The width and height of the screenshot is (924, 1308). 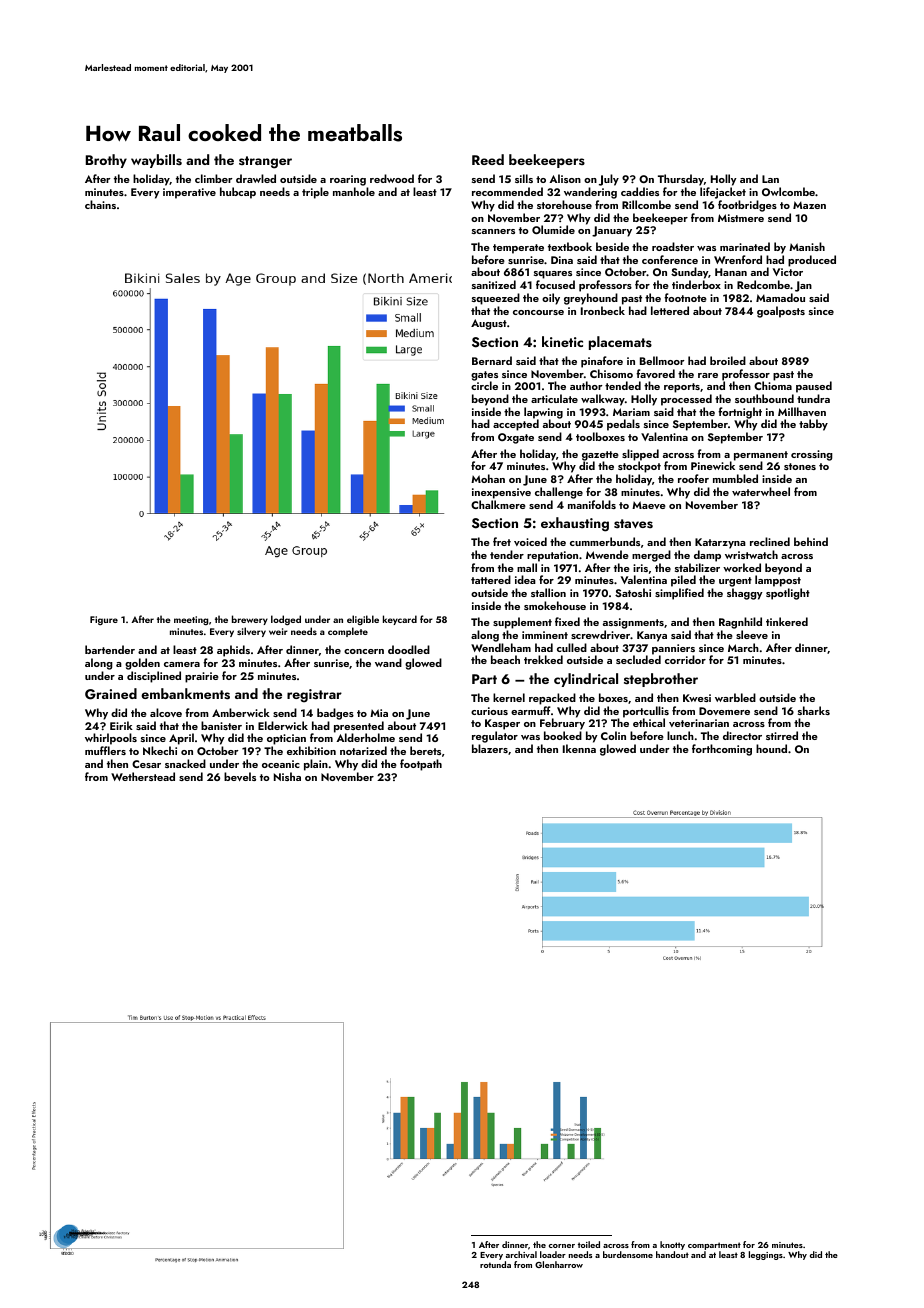 What do you see at coordinates (283, 725) in the screenshot?
I see `Elderwick` at bounding box center [283, 725].
